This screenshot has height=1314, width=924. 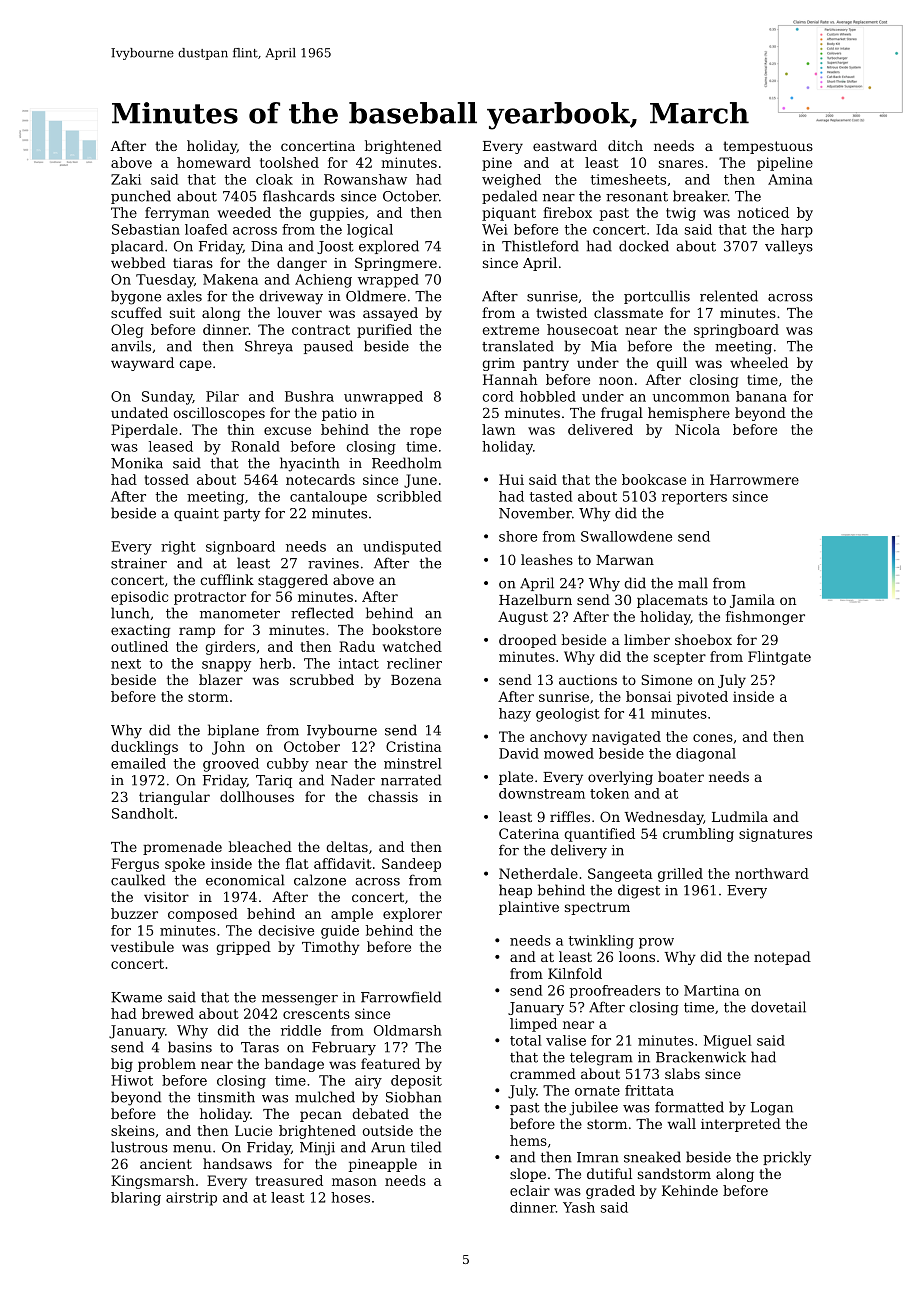 What do you see at coordinates (408, 1030) in the screenshot?
I see `Oldmarsh` at bounding box center [408, 1030].
